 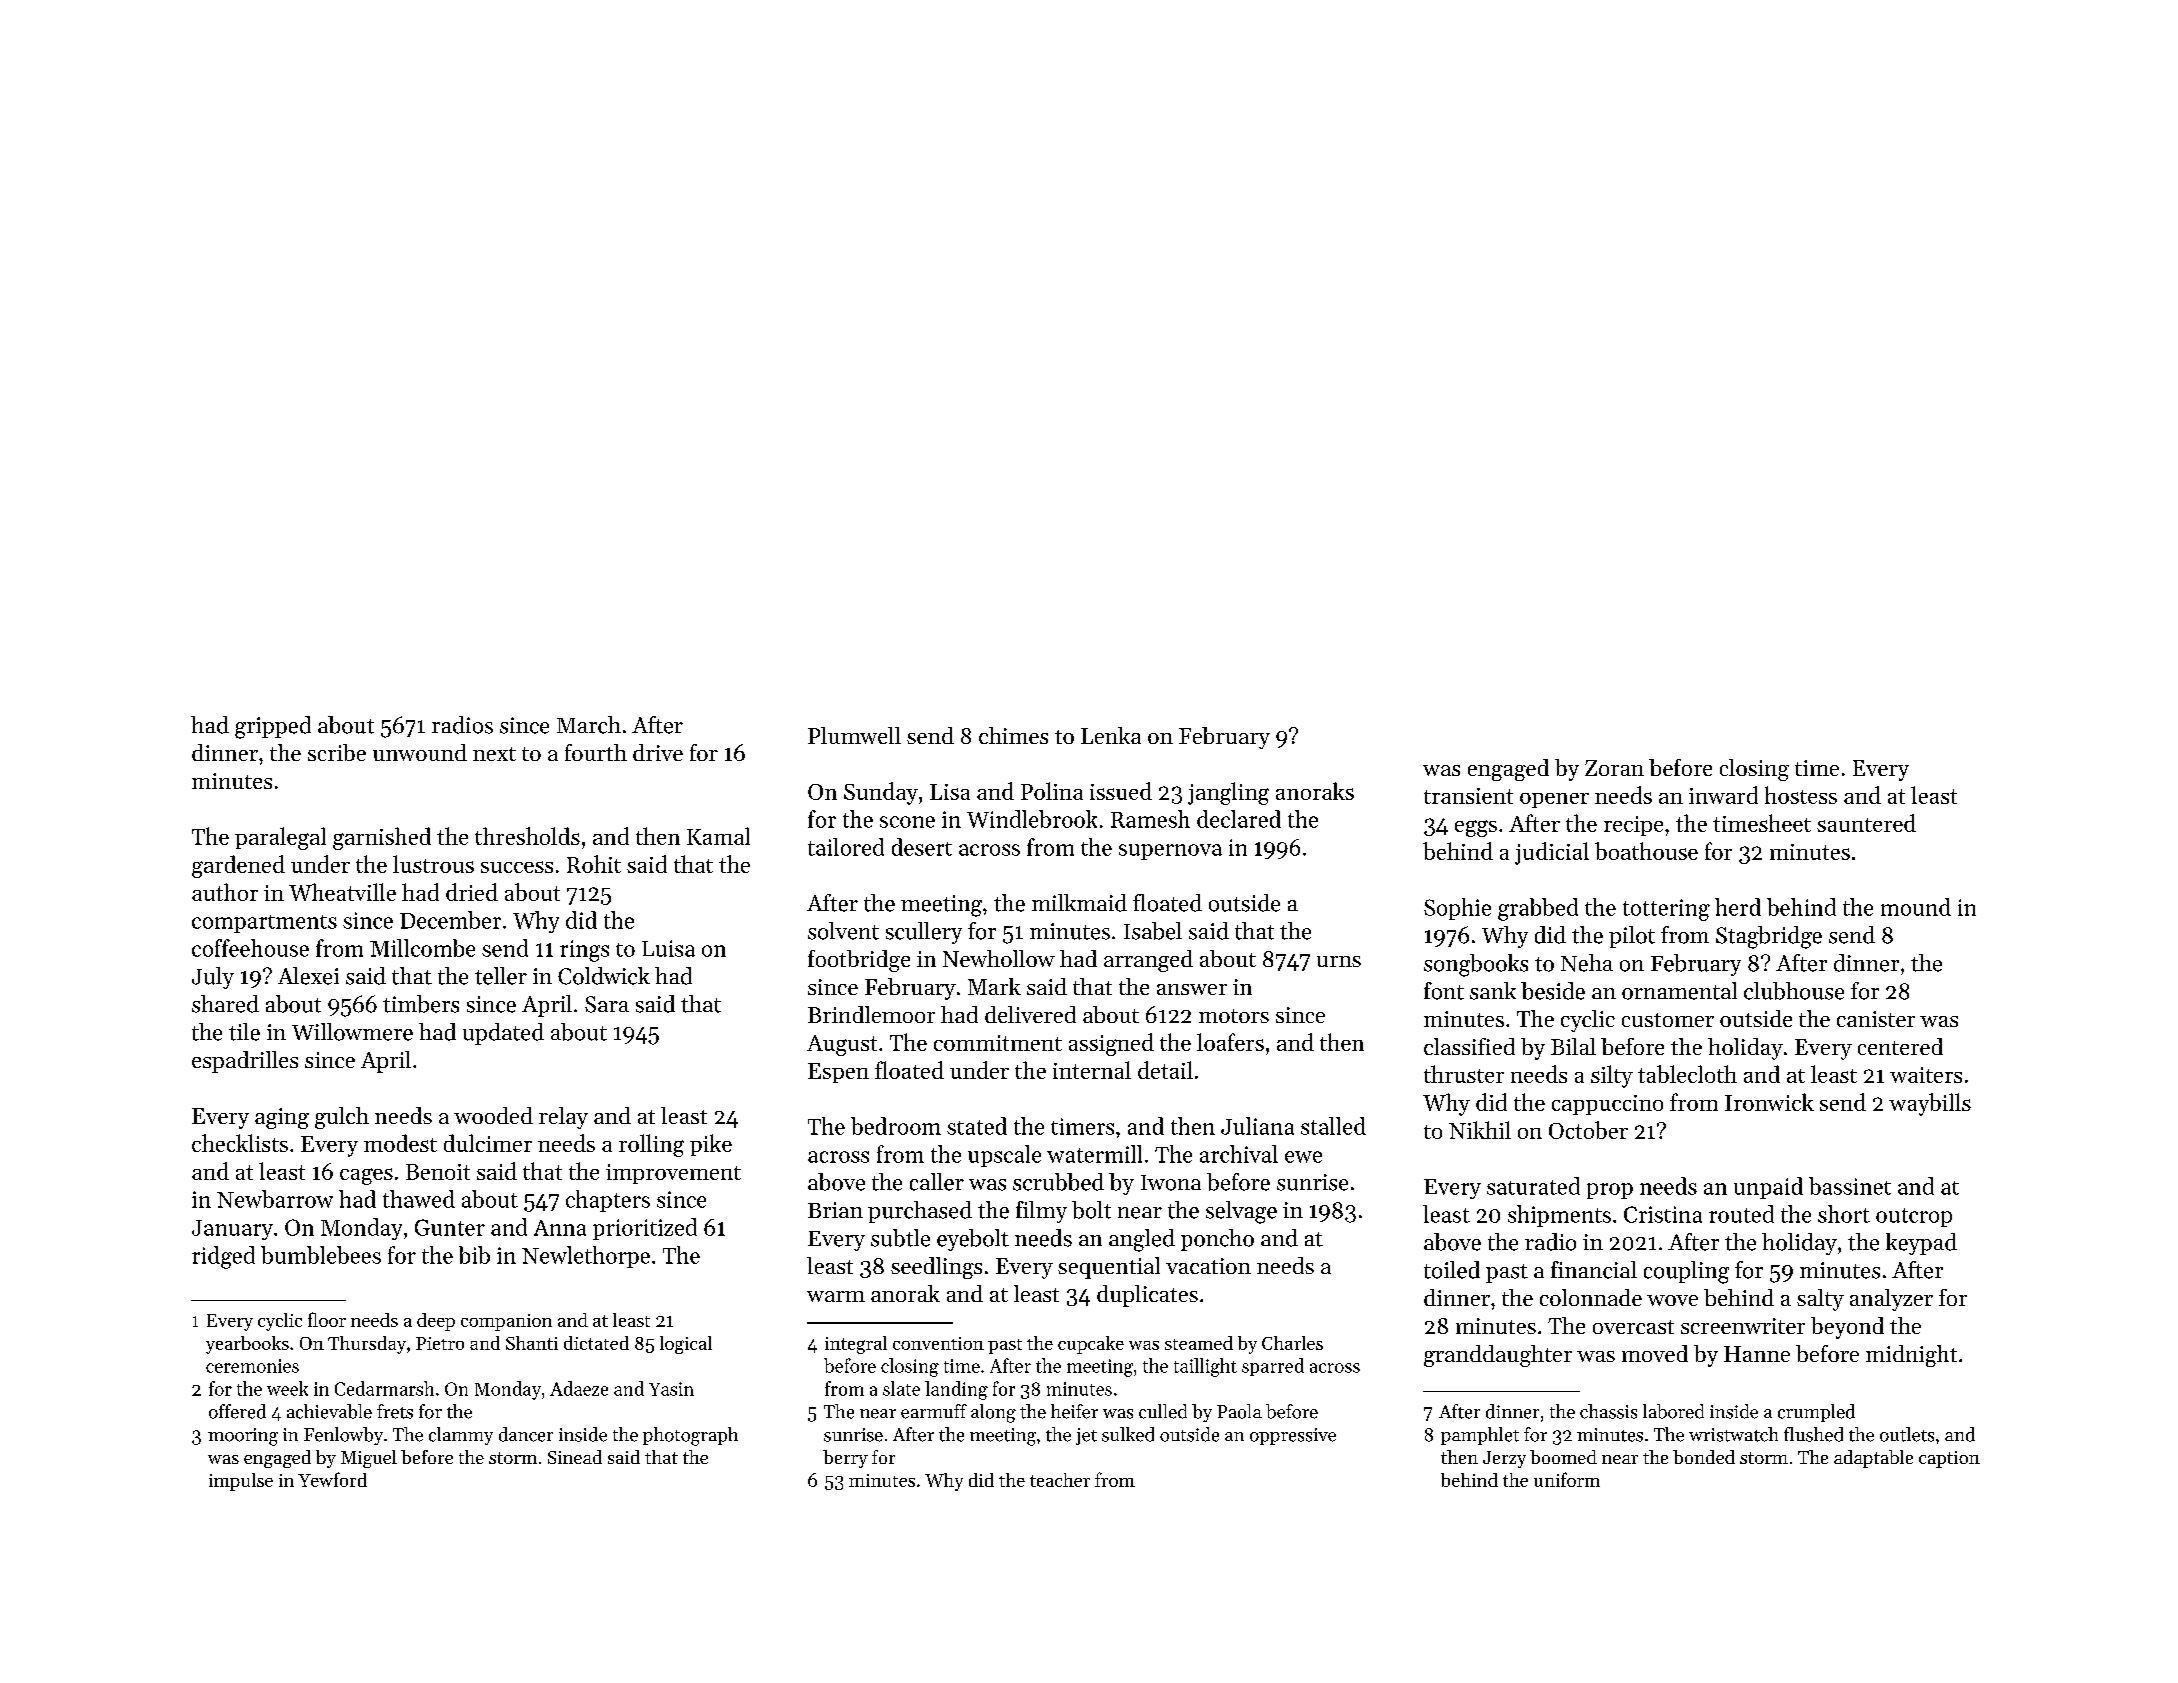 I want to click on Sunday, so click(x=881, y=793).
